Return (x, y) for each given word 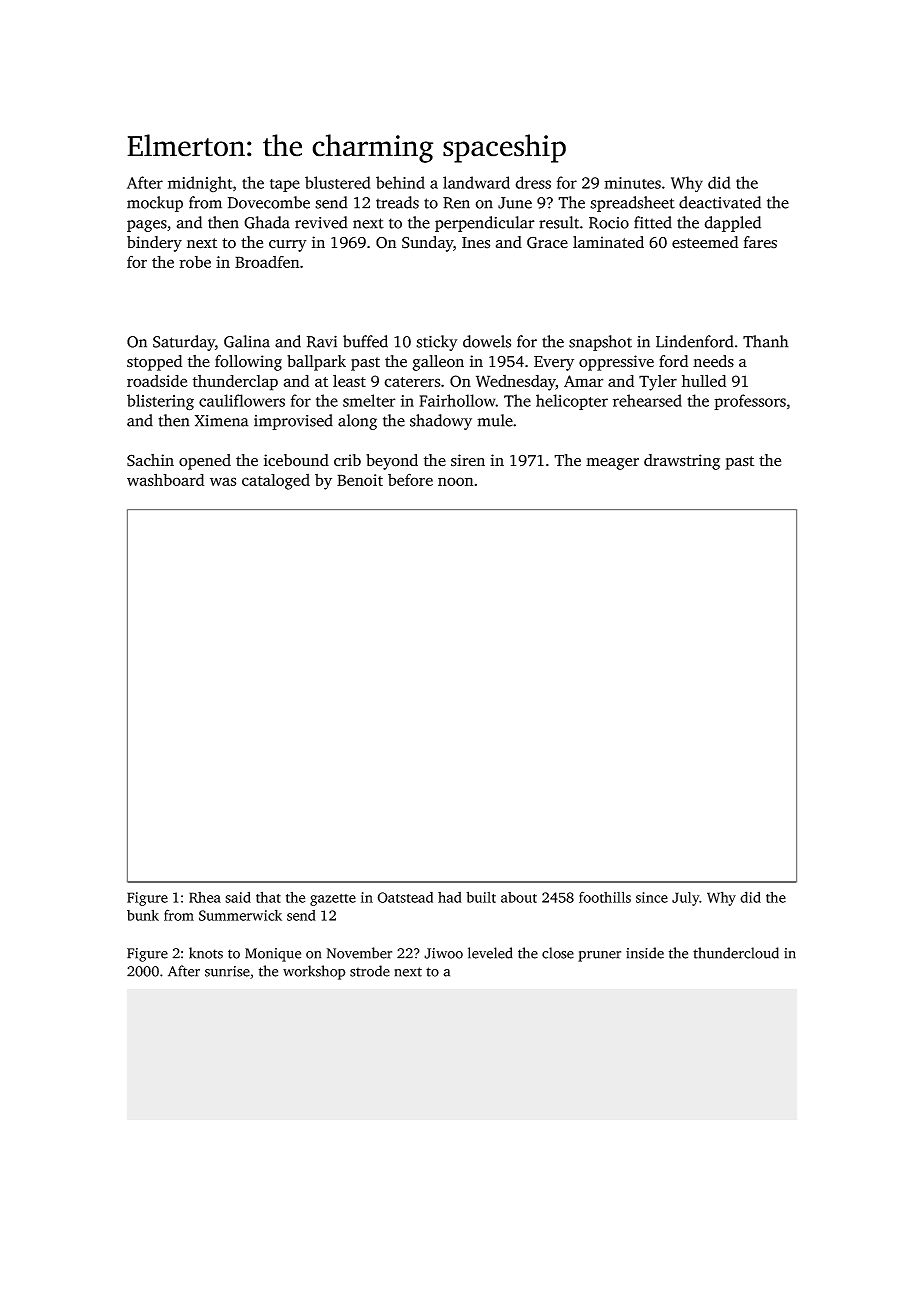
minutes (632, 183)
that (268, 897)
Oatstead (405, 897)
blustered (338, 182)
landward (476, 182)
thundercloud (736, 953)
